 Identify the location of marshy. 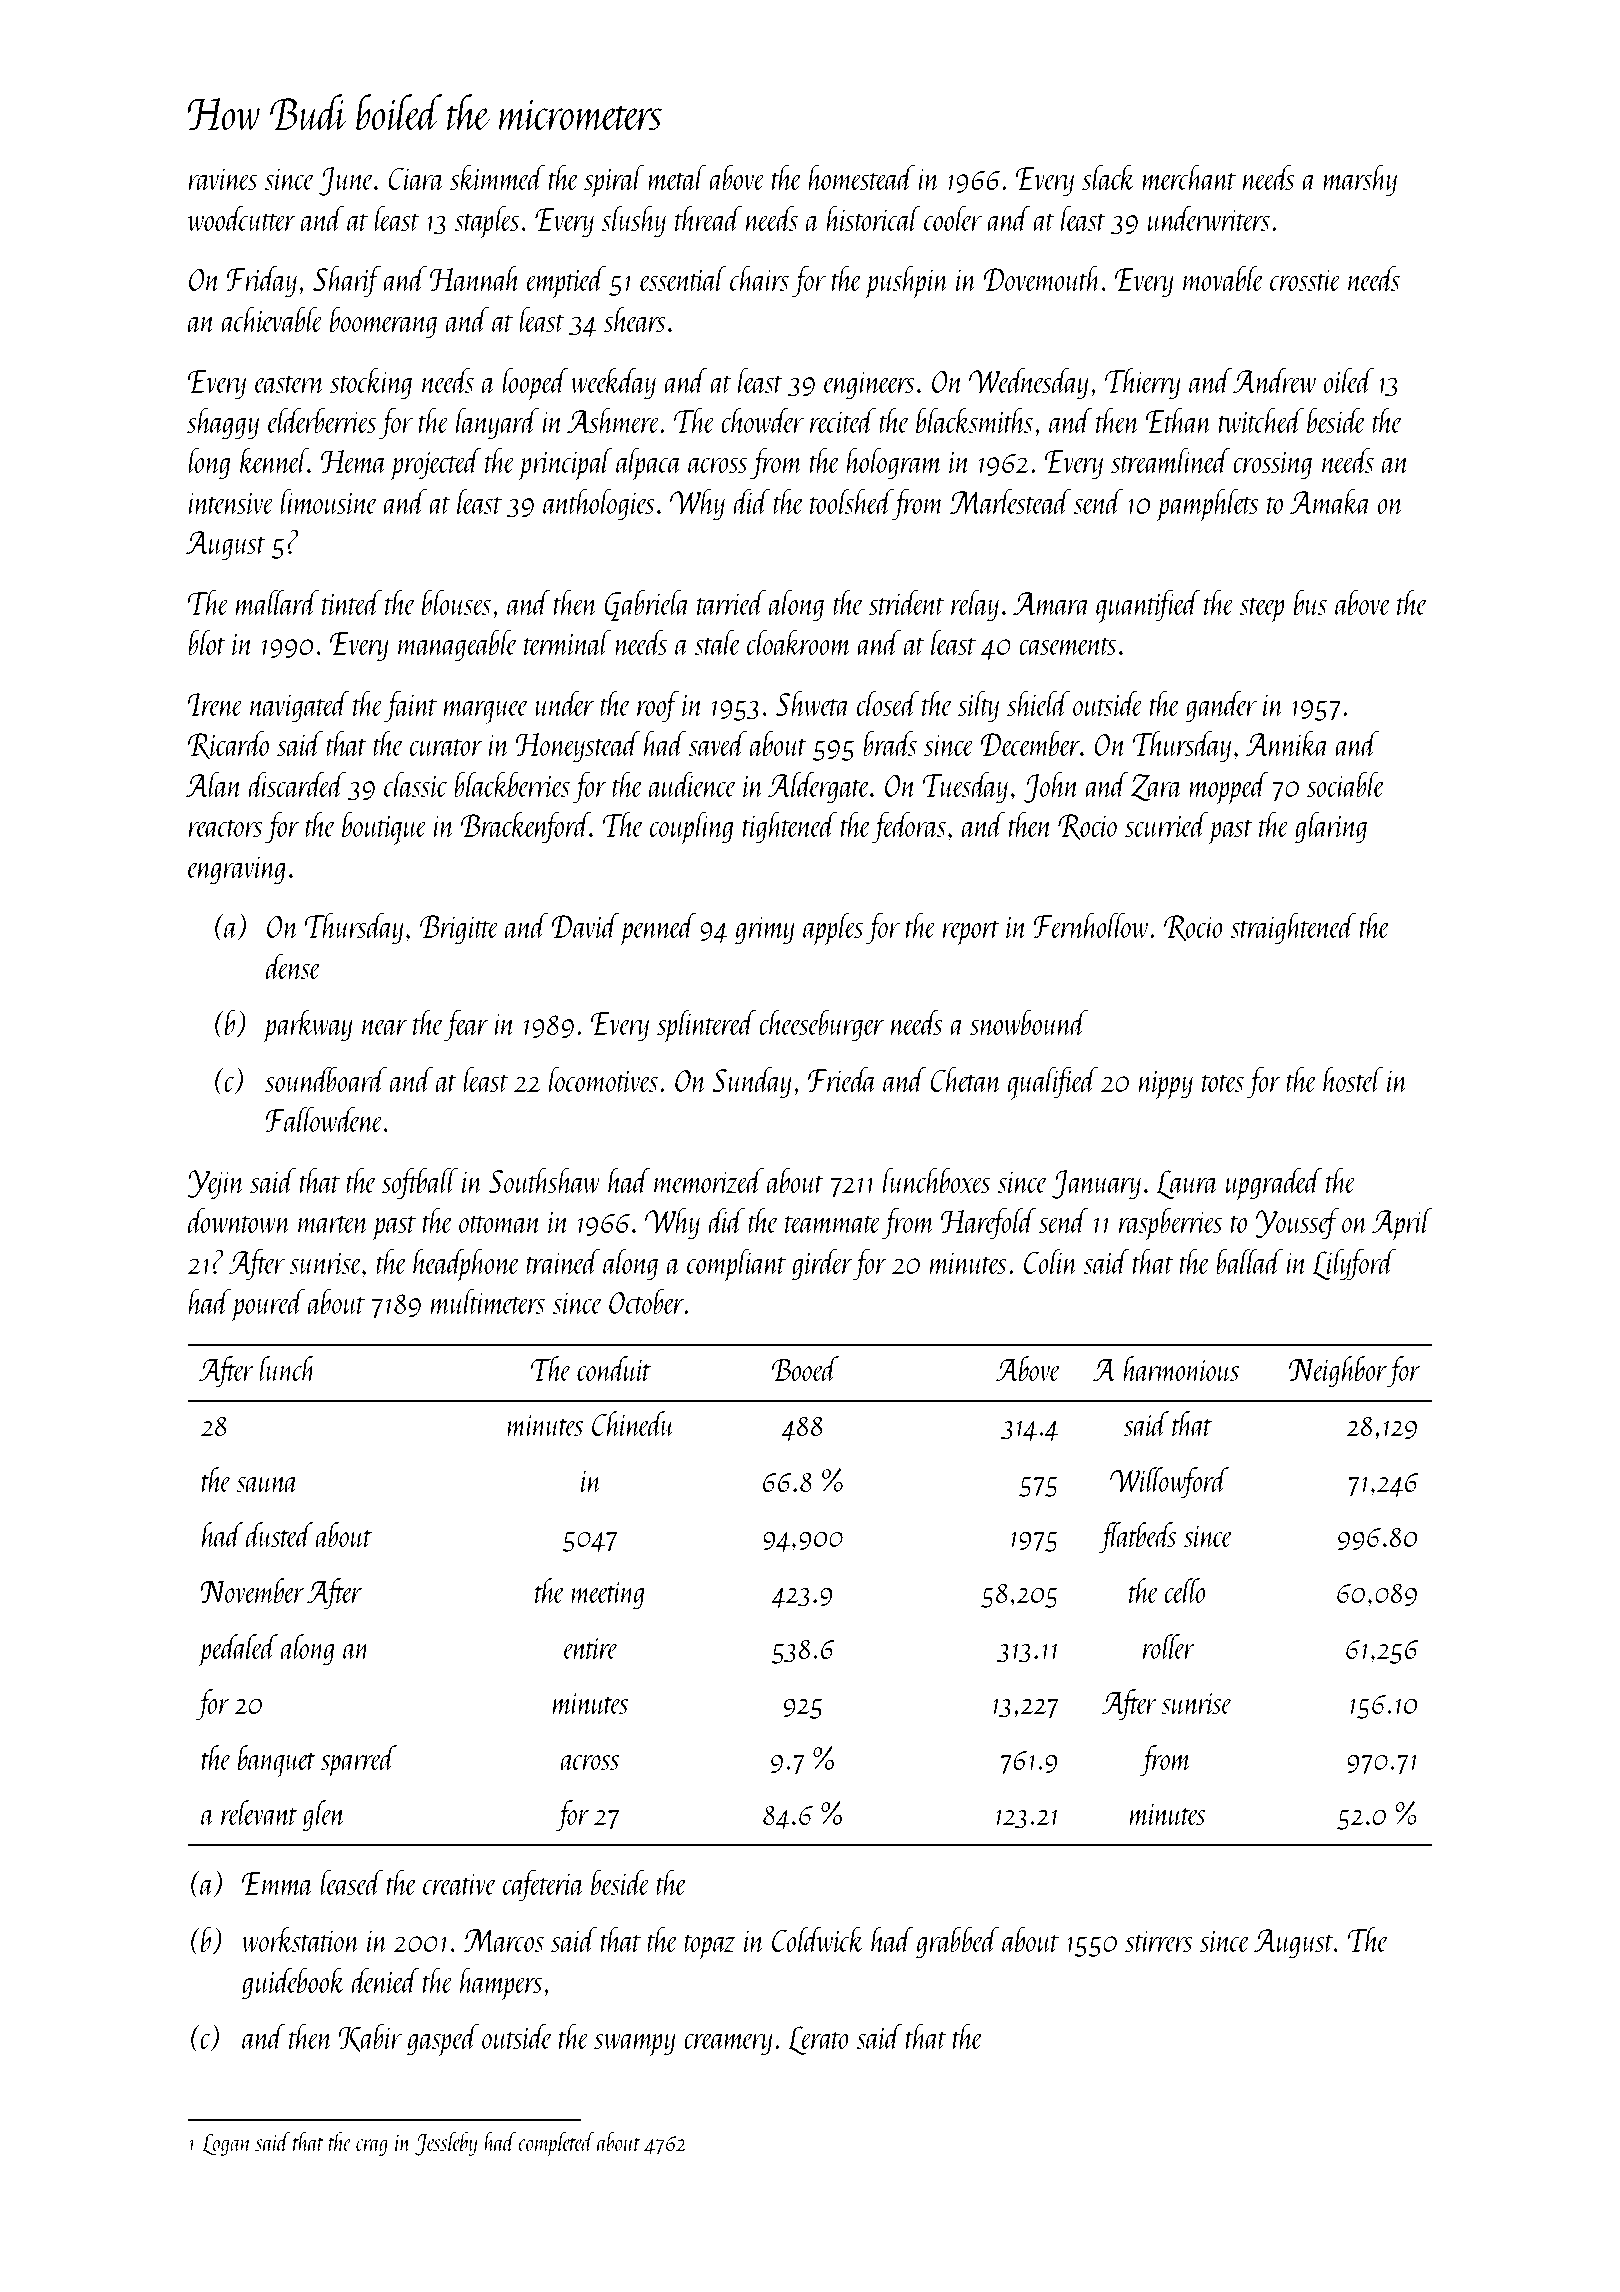
(1360, 180).
